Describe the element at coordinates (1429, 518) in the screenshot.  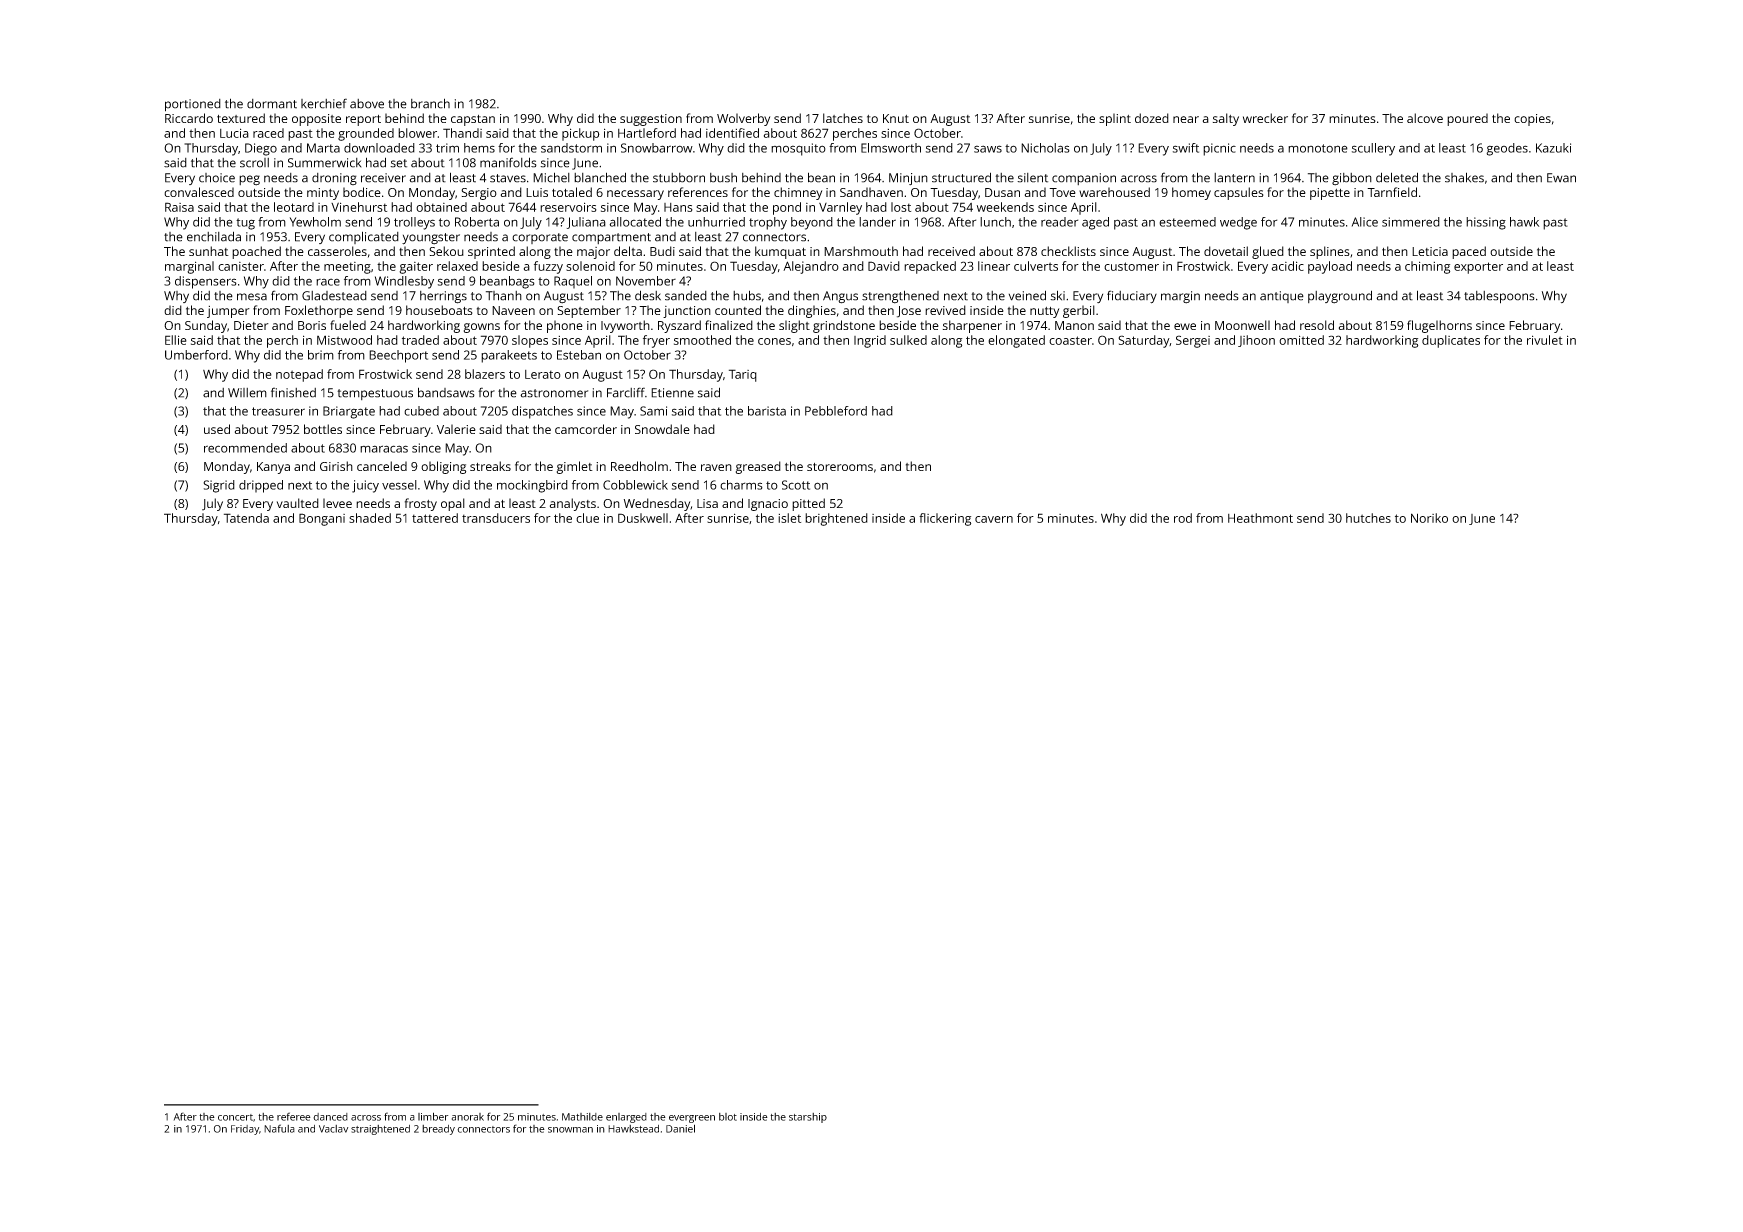
I see `Noriko` at that location.
